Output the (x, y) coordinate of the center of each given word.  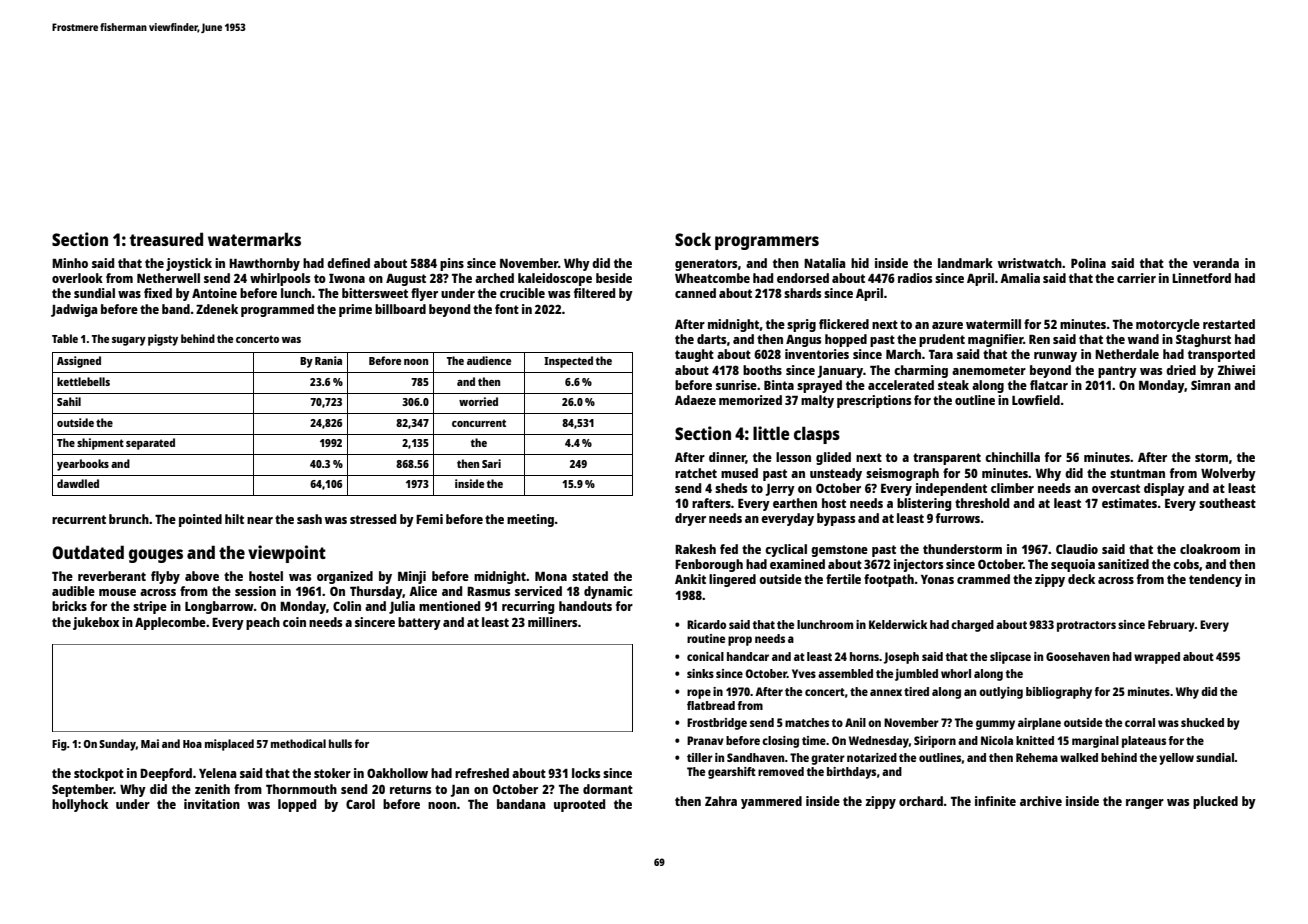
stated (590, 576)
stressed (373, 519)
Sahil (69, 401)
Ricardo (706, 624)
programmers (767, 243)
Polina (1088, 263)
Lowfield (1036, 400)
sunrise (736, 385)
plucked (1215, 802)
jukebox (96, 623)
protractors (1086, 626)
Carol (360, 804)
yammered (771, 802)
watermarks (254, 239)
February (1171, 626)
